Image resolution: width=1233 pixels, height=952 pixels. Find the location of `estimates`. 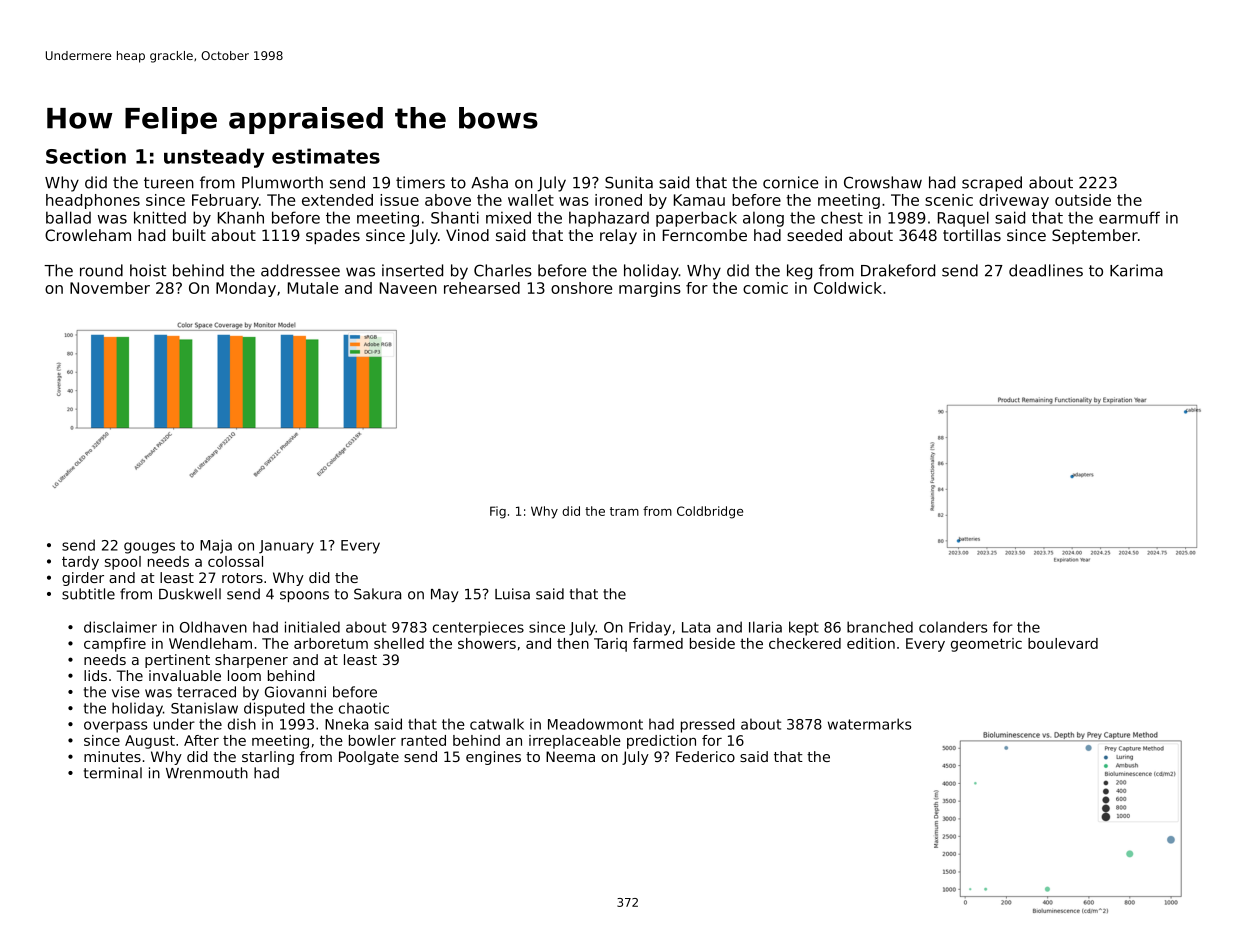

estimates is located at coordinates (326, 156).
